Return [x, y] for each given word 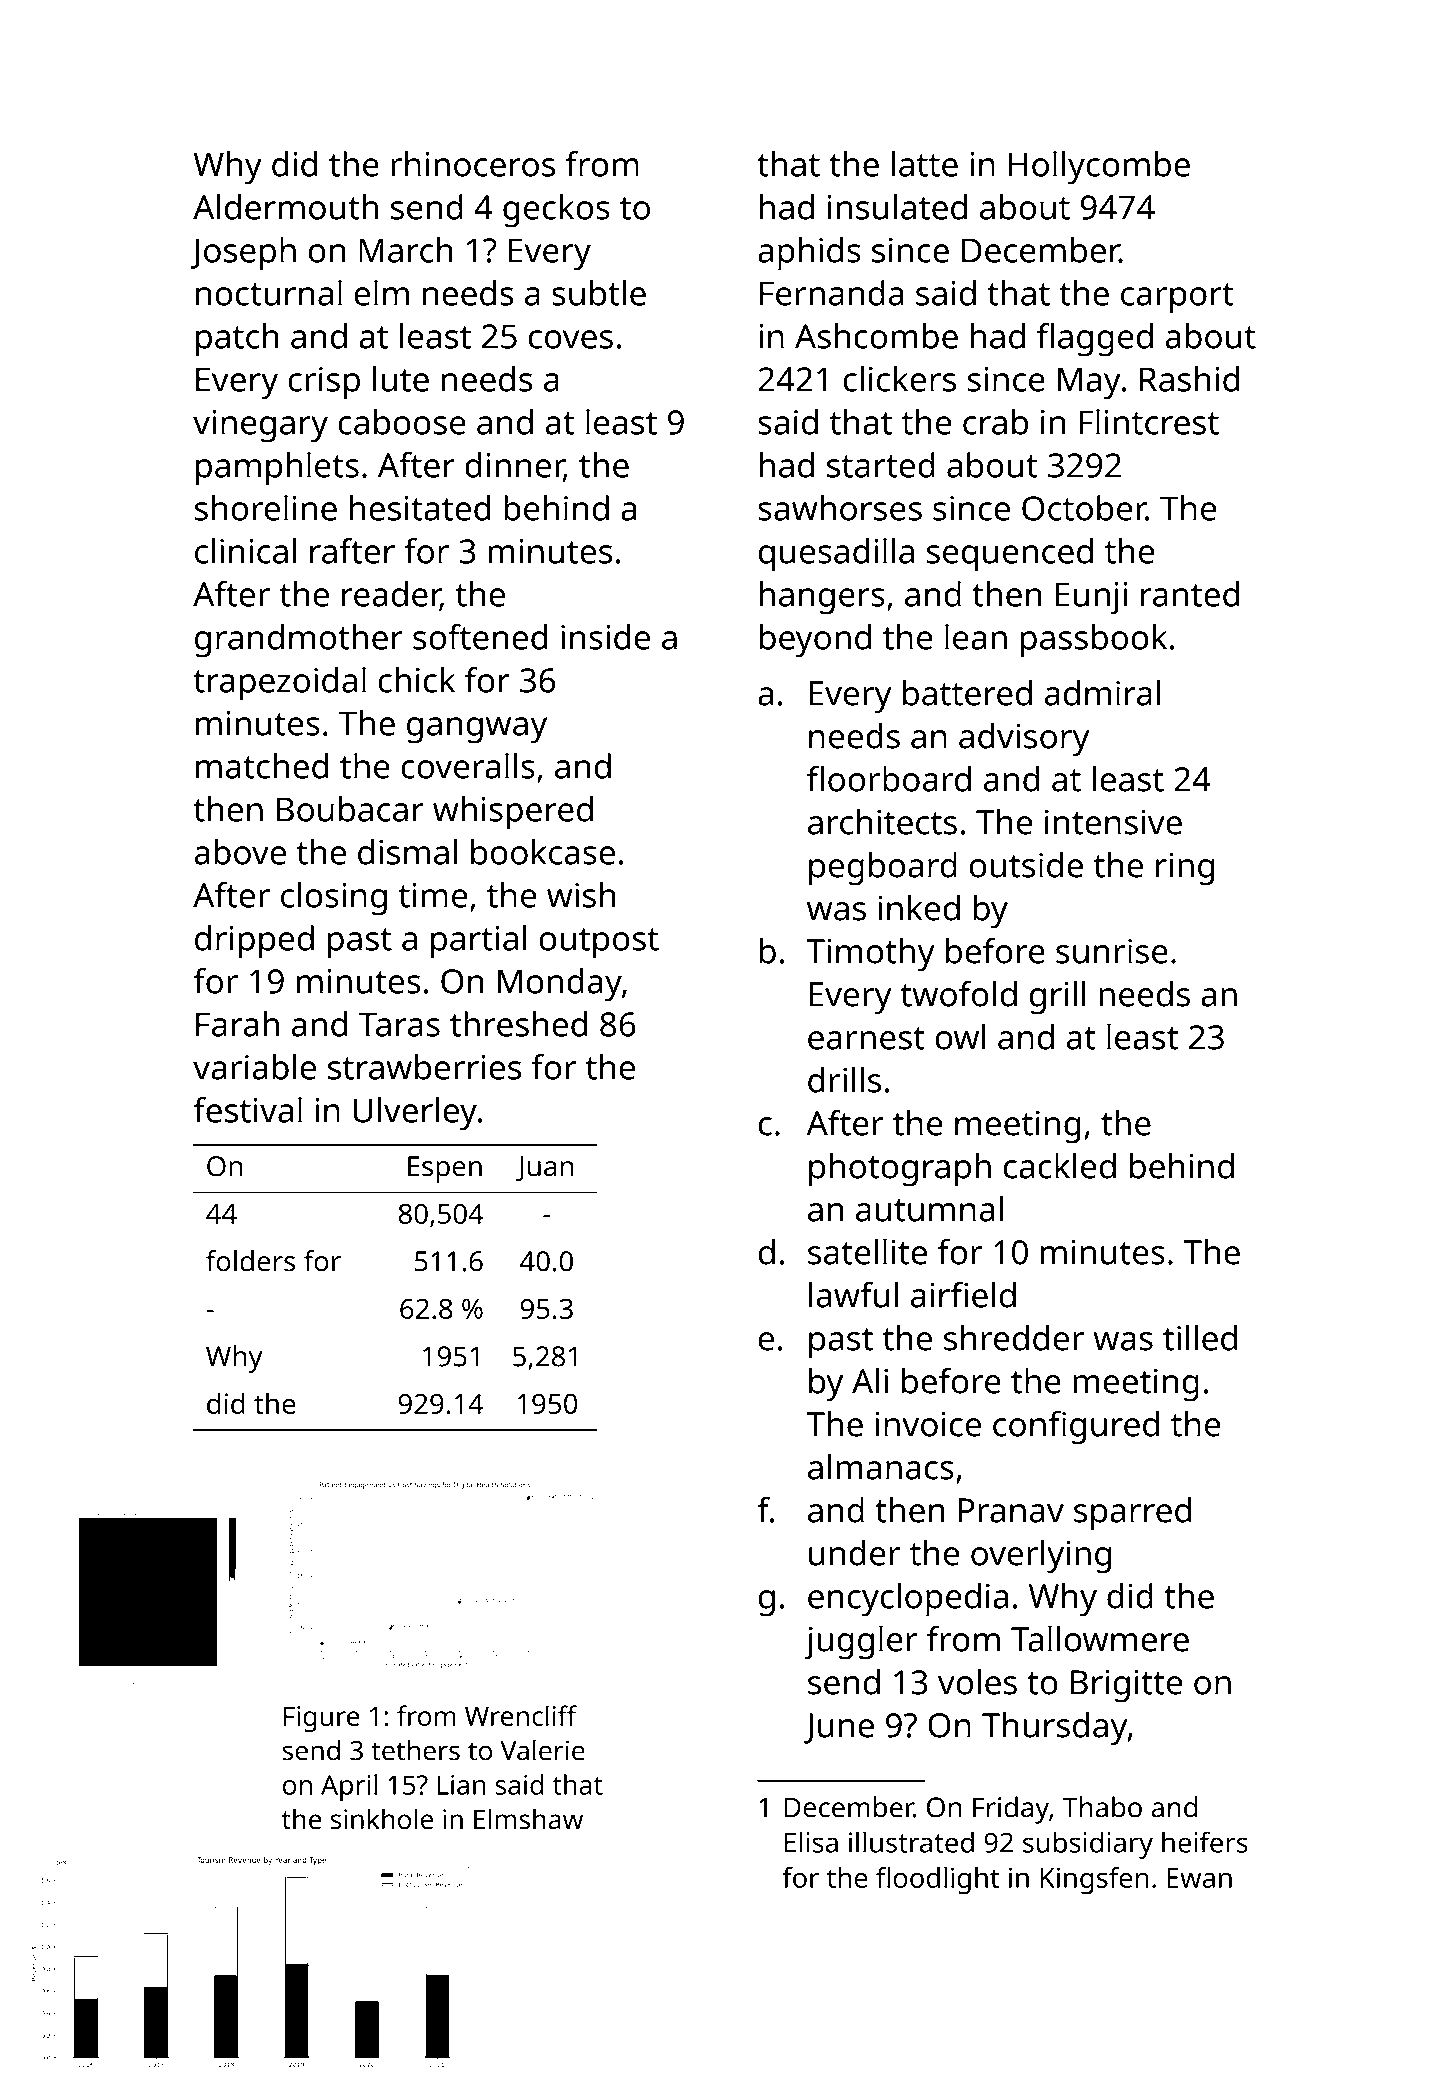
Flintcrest [1149, 422]
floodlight [938, 1880]
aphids [809, 254]
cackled [1060, 1165]
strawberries [424, 1067]
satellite [867, 1251]
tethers [416, 1750]
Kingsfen [1094, 1881]
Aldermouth [285, 207]
